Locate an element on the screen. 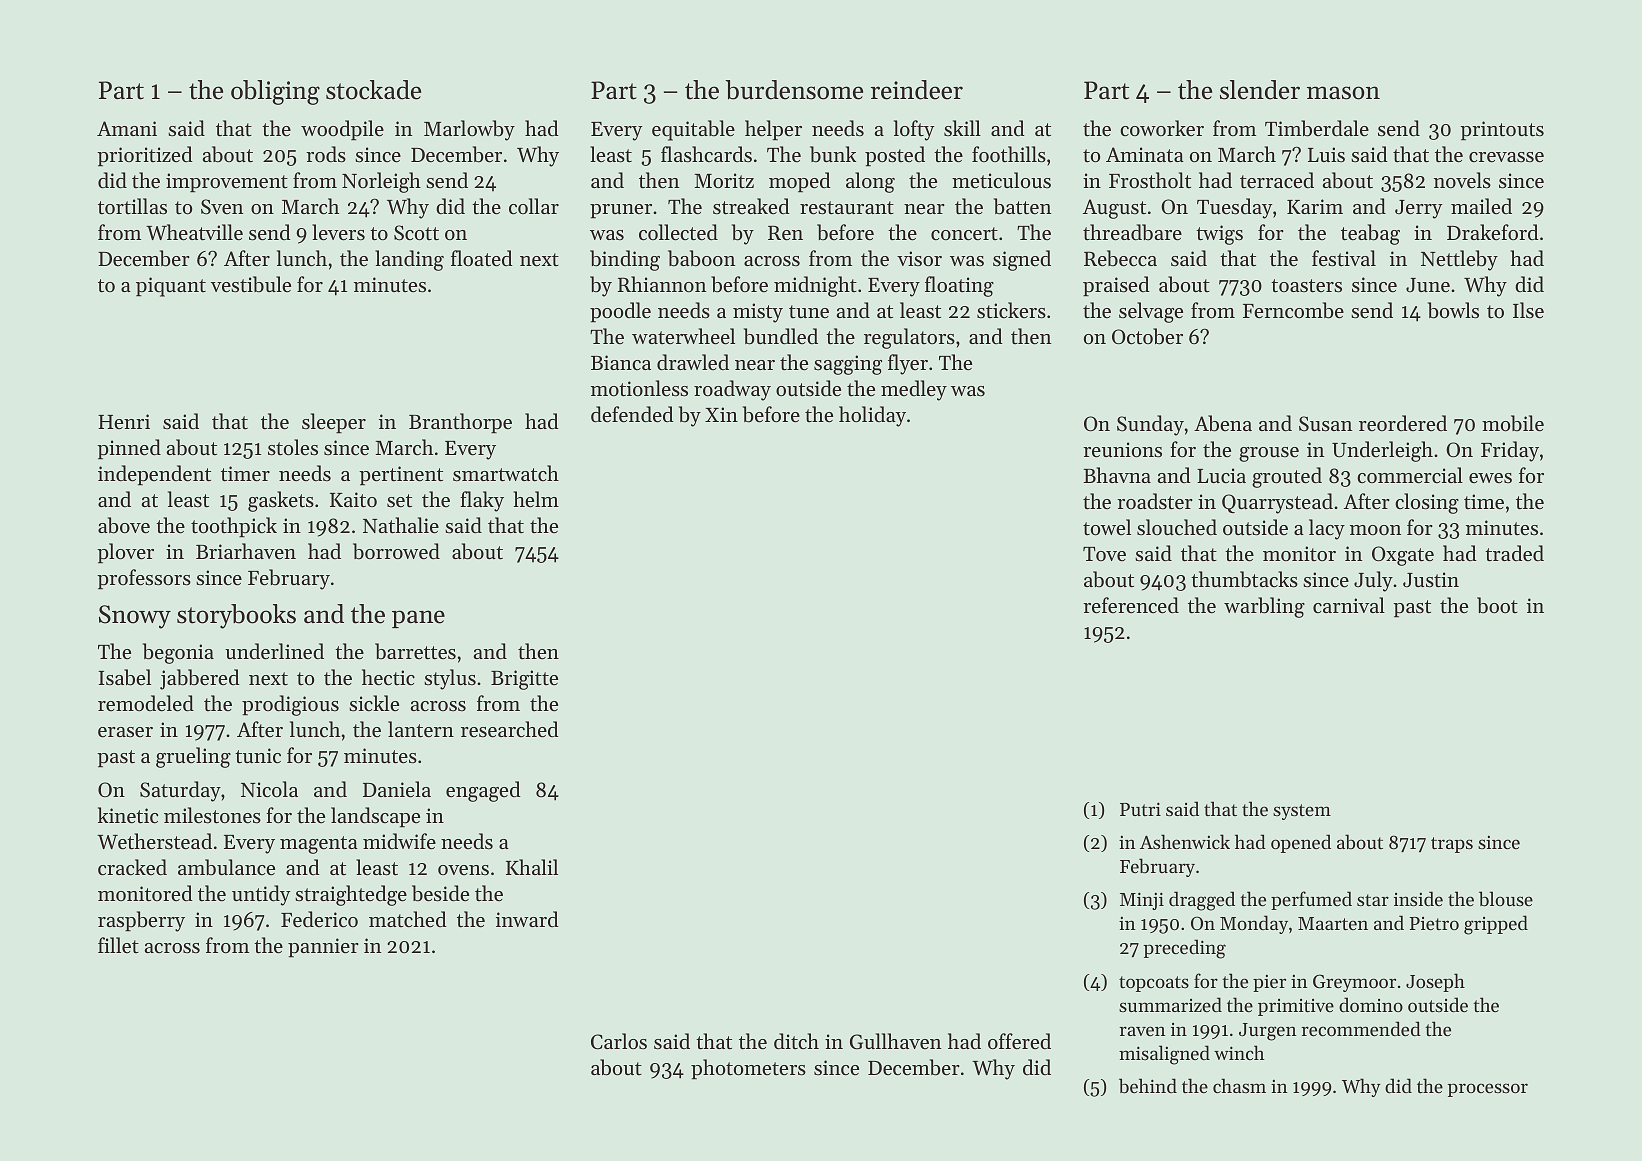 The image size is (1642, 1161). gaskets is located at coordinates (281, 501).
